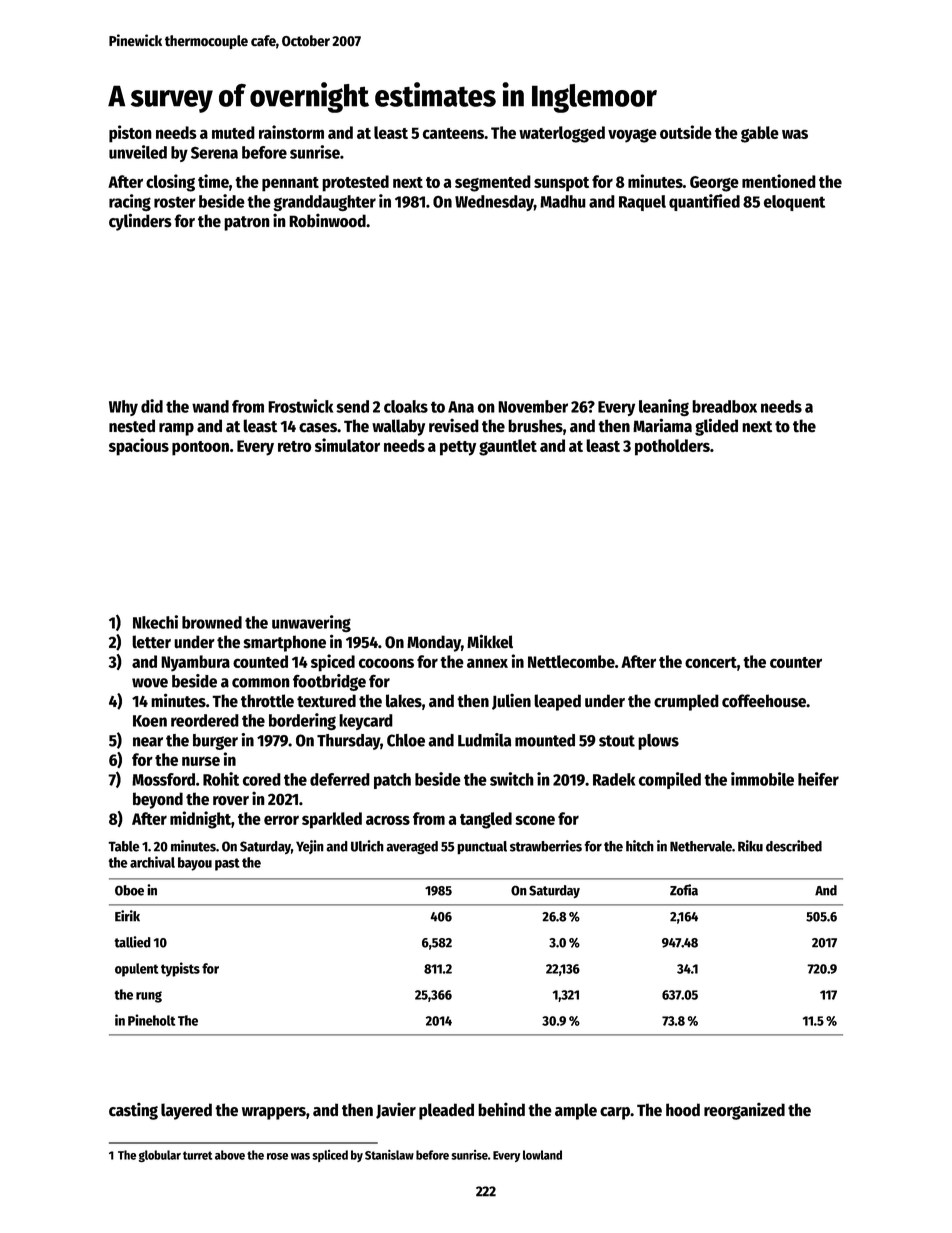 This page has height=1233, width=952. What do you see at coordinates (453, 133) in the page?
I see `canteens` at bounding box center [453, 133].
